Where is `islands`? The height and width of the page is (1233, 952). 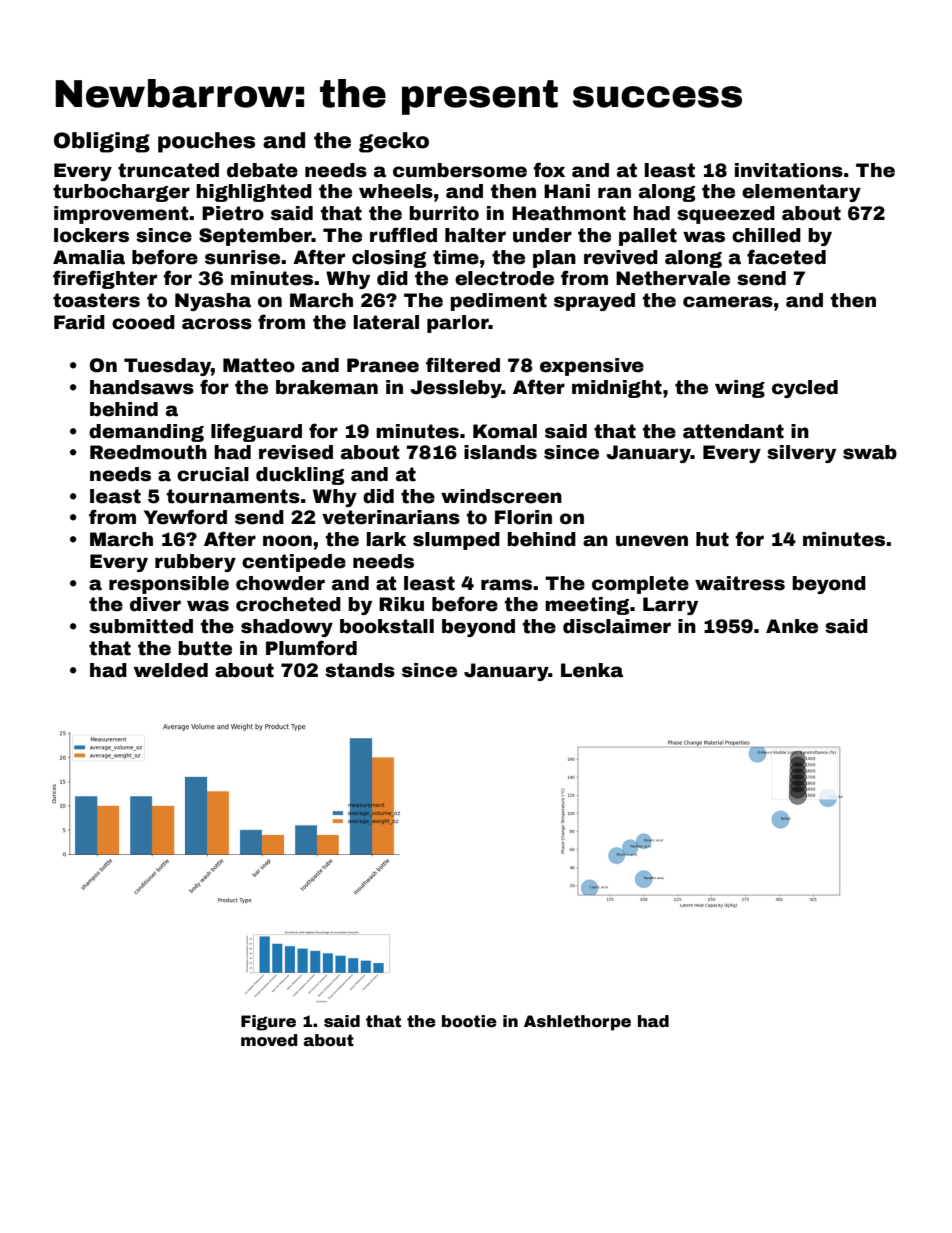 islands is located at coordinates (500, 452).
